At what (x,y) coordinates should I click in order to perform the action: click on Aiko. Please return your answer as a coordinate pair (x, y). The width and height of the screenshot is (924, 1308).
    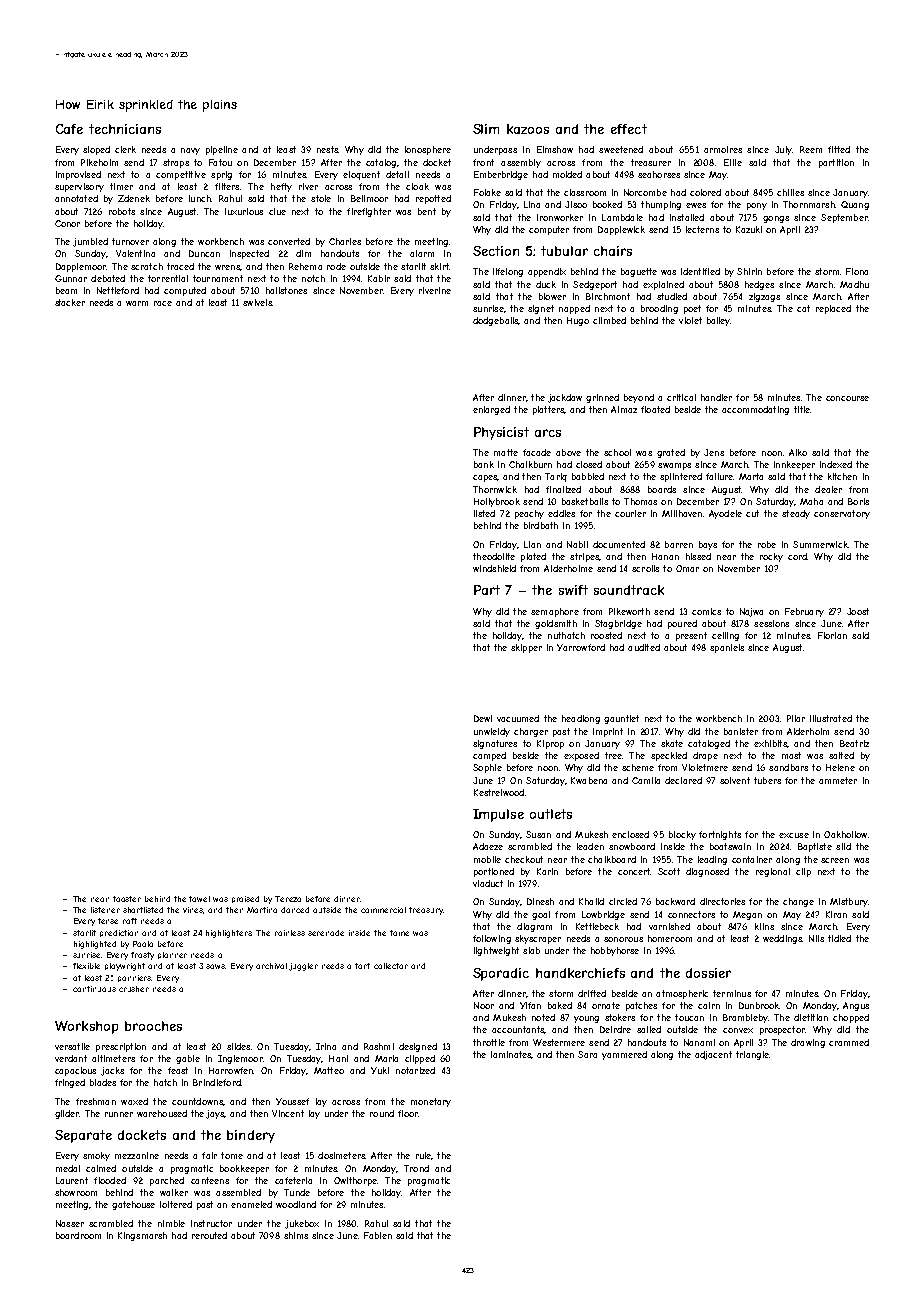
    Looking at the image, I should click on (798, 452).
